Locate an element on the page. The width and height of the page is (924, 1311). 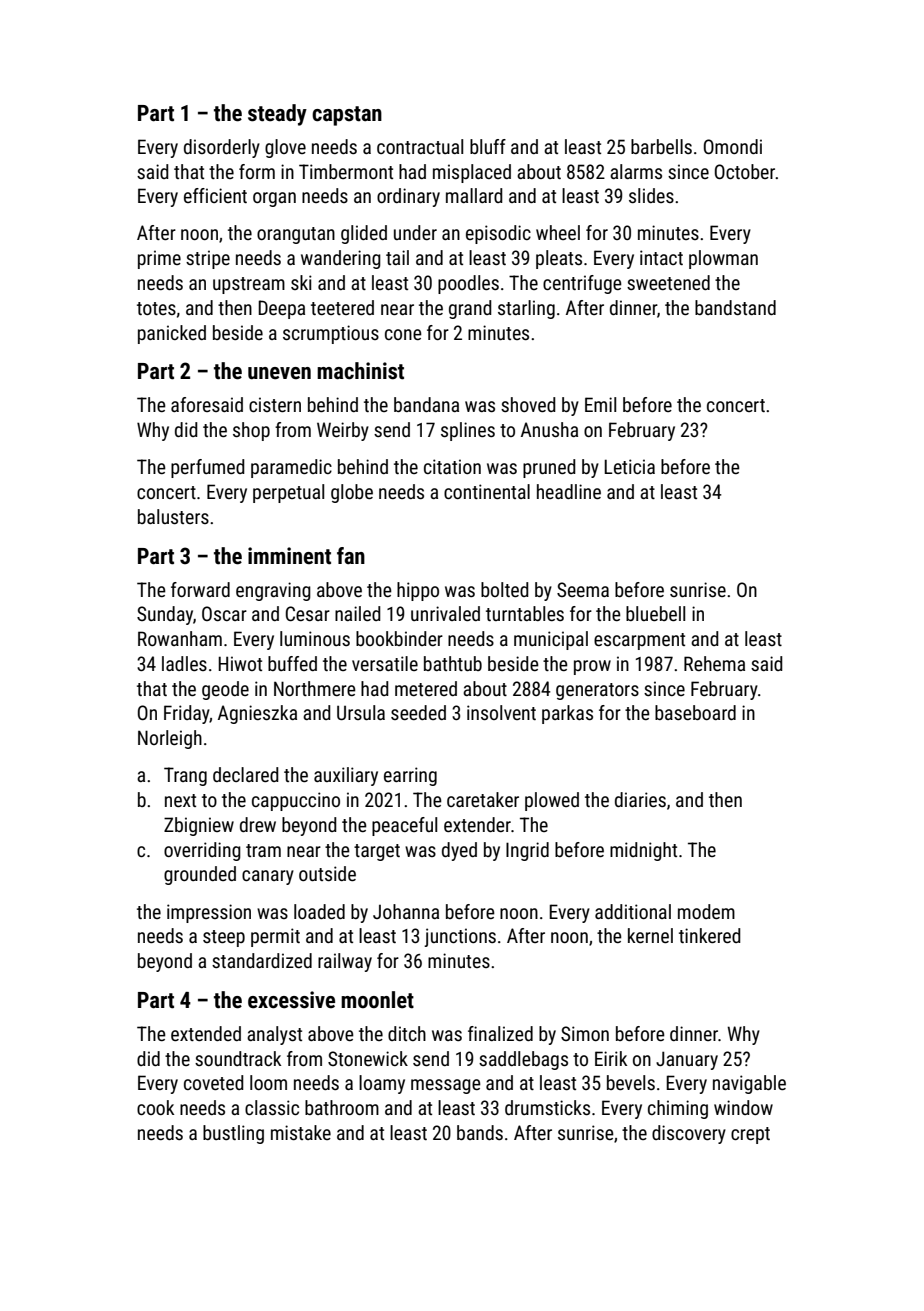
steady is located at coordinates (277, 115).
